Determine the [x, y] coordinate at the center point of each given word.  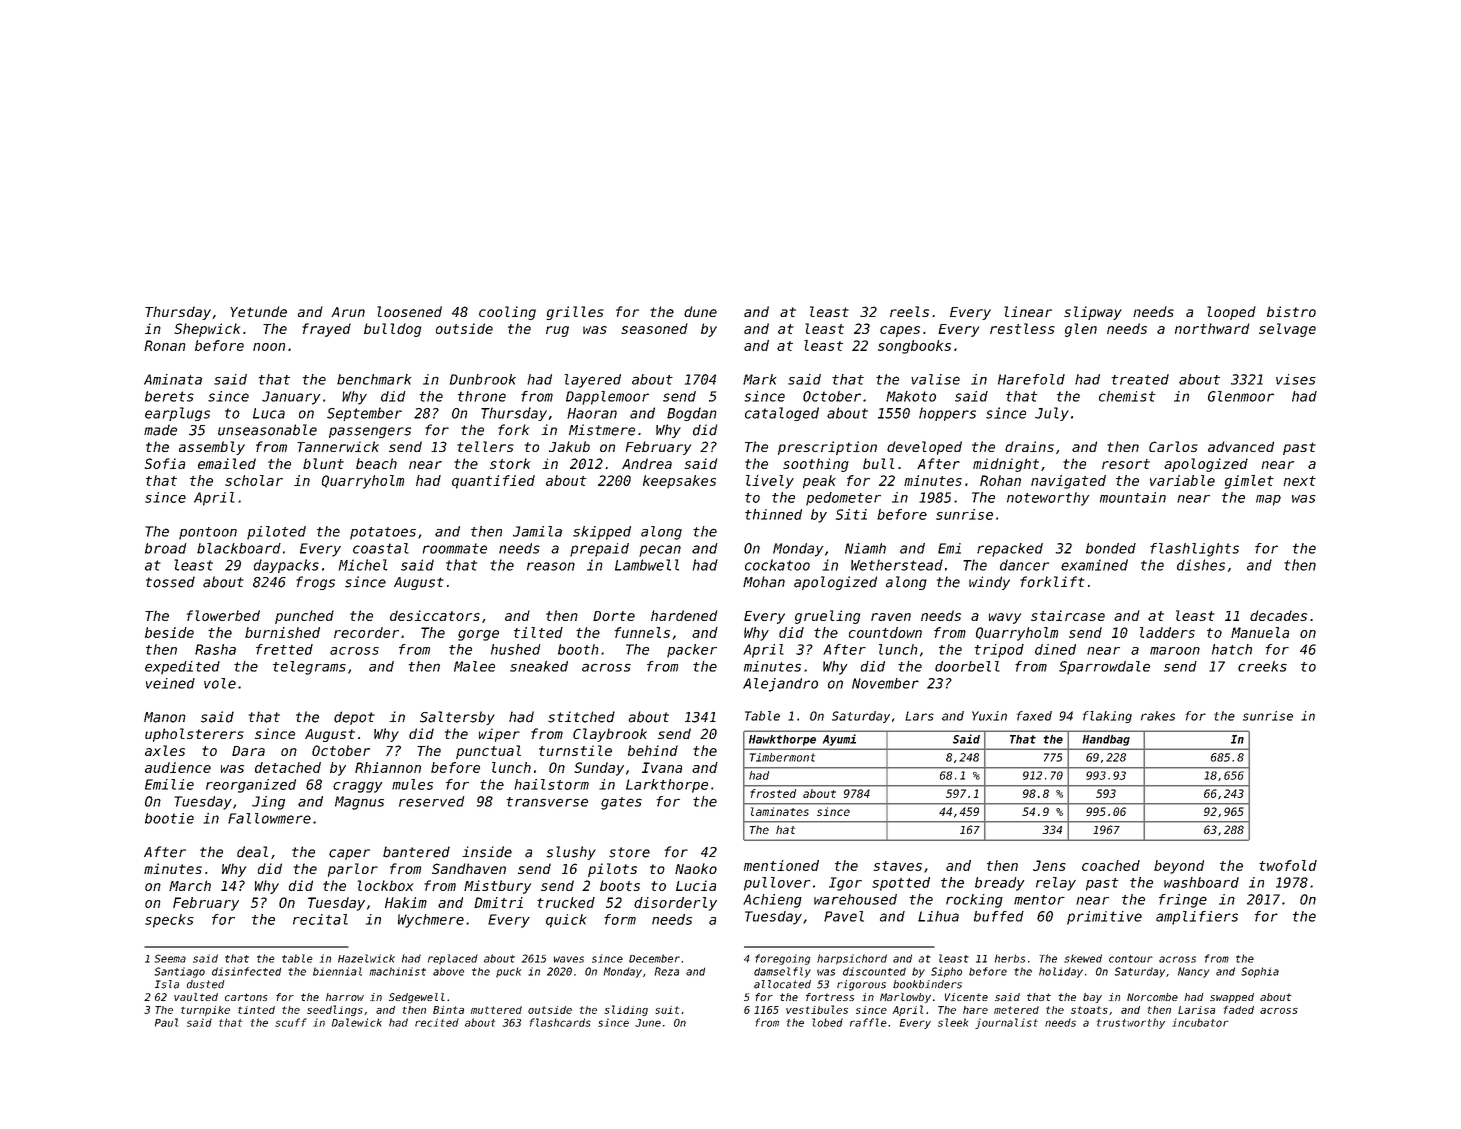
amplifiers [1197, 918]
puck [508, 972]
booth [578, 649]
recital [320, 919]
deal [252, 852]
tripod [999, 651]
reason [551, 566]
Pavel [844, 916]
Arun [348, 312]
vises [1296, 379]
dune [700, 311]
